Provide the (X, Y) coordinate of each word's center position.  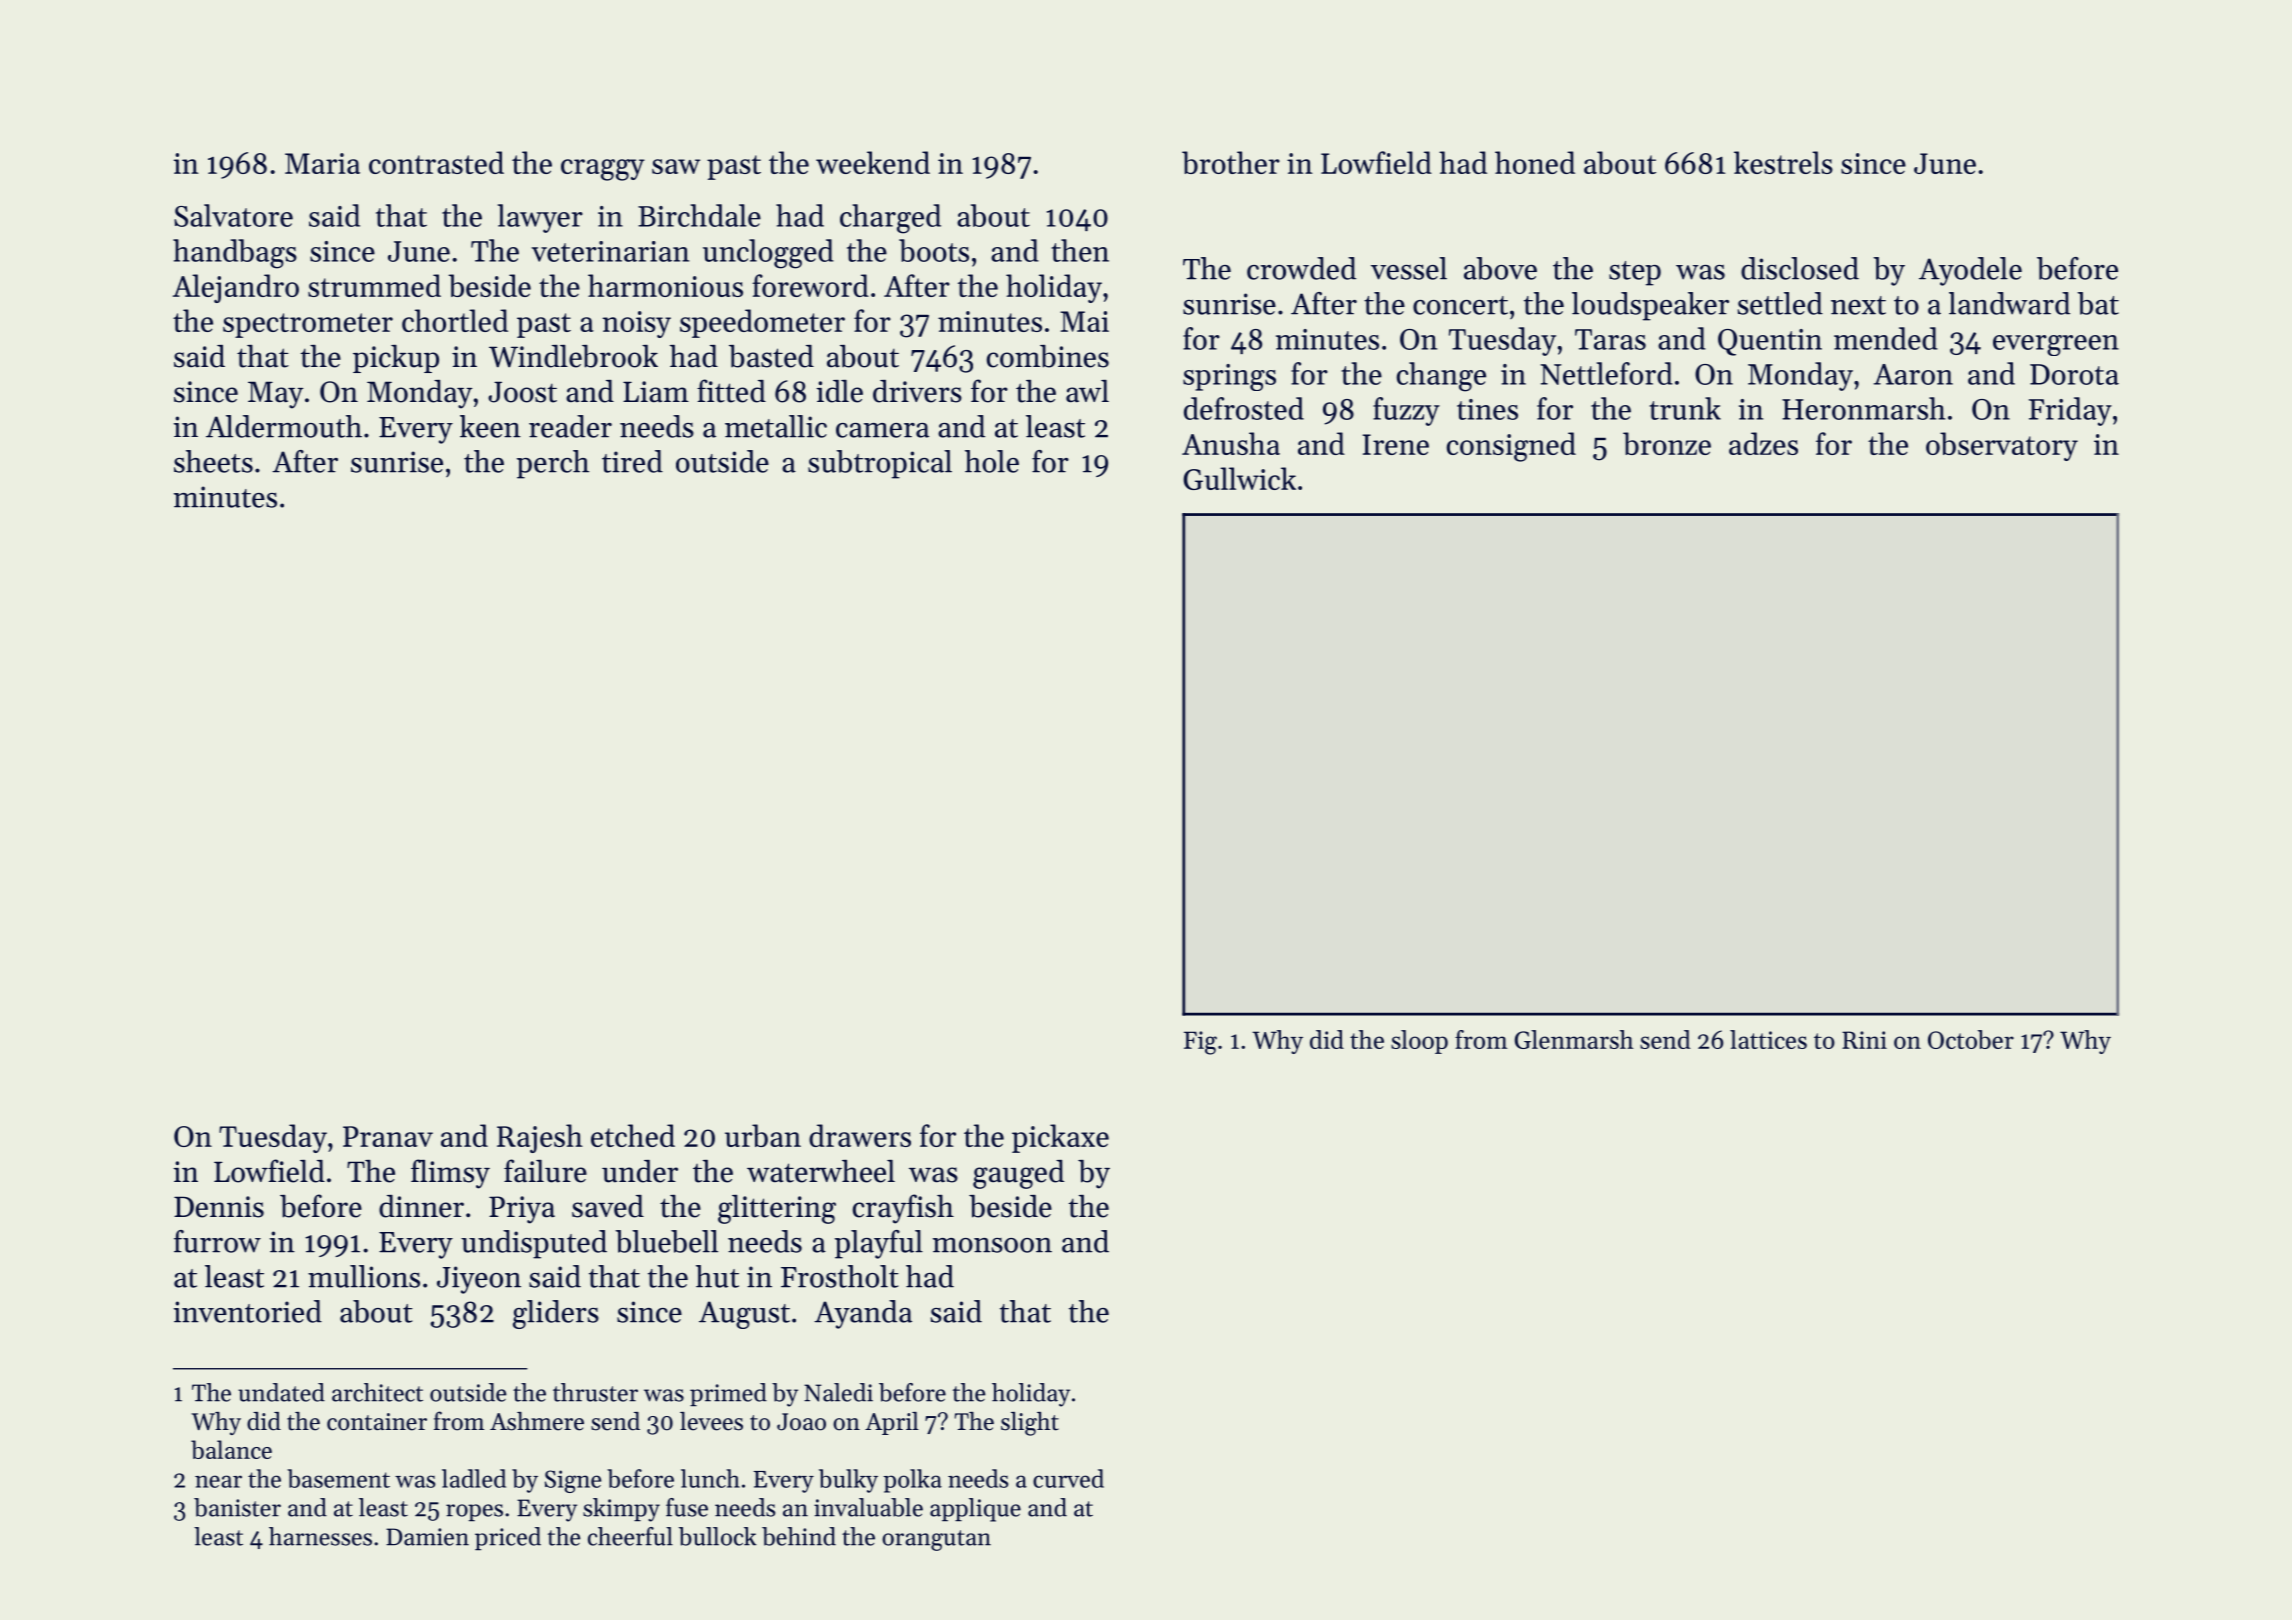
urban (763, 1135)
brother (1231, 162)
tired (632, 461)
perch (553, 464)
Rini (1864, 1040)
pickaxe (1060, 1138)
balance (231, 1449)
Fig (1200, 1043)
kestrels (1783, 162)
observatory (2002, 446)
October (1971, 1039)
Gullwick (1239, 478)
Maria (322, 163)
